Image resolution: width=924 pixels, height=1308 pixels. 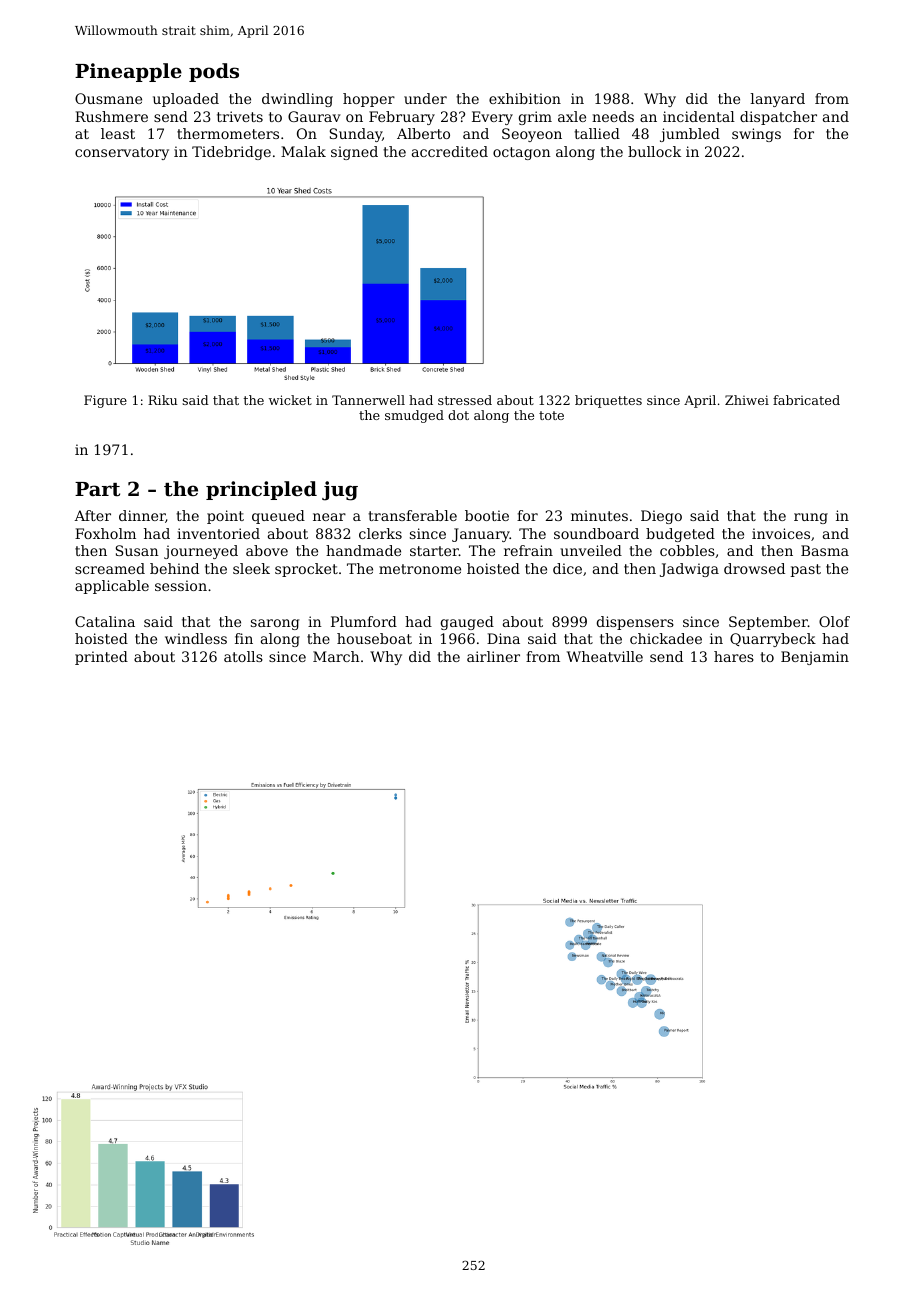 What do you see at coordinates (778, 118) in the screenshot?
I see `dispatcher` at bounding box center [778, 118].
